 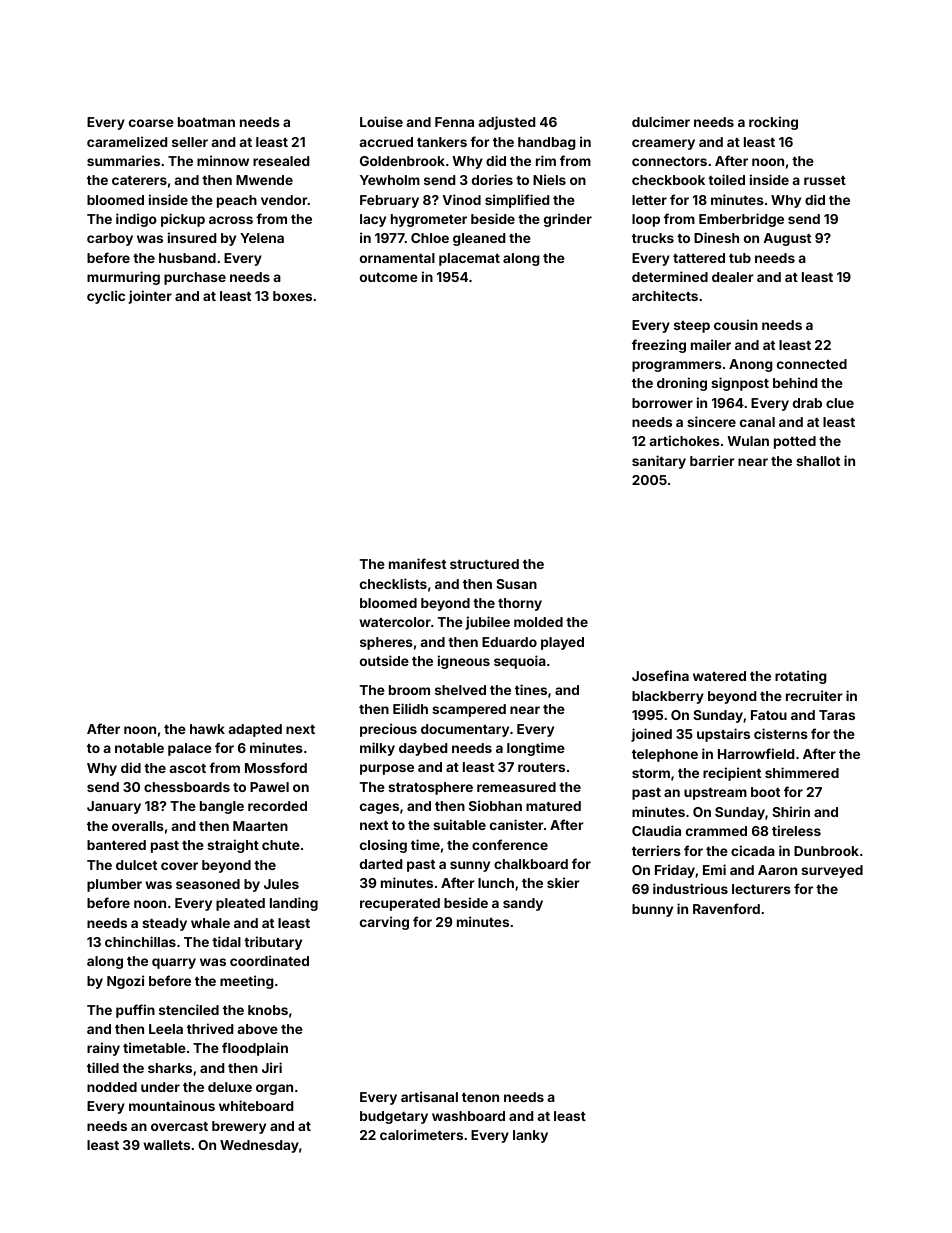 What do you see at coordinates (469, 710) in the screenshot?
I see `scampered` at bounding box center [469, 710].
